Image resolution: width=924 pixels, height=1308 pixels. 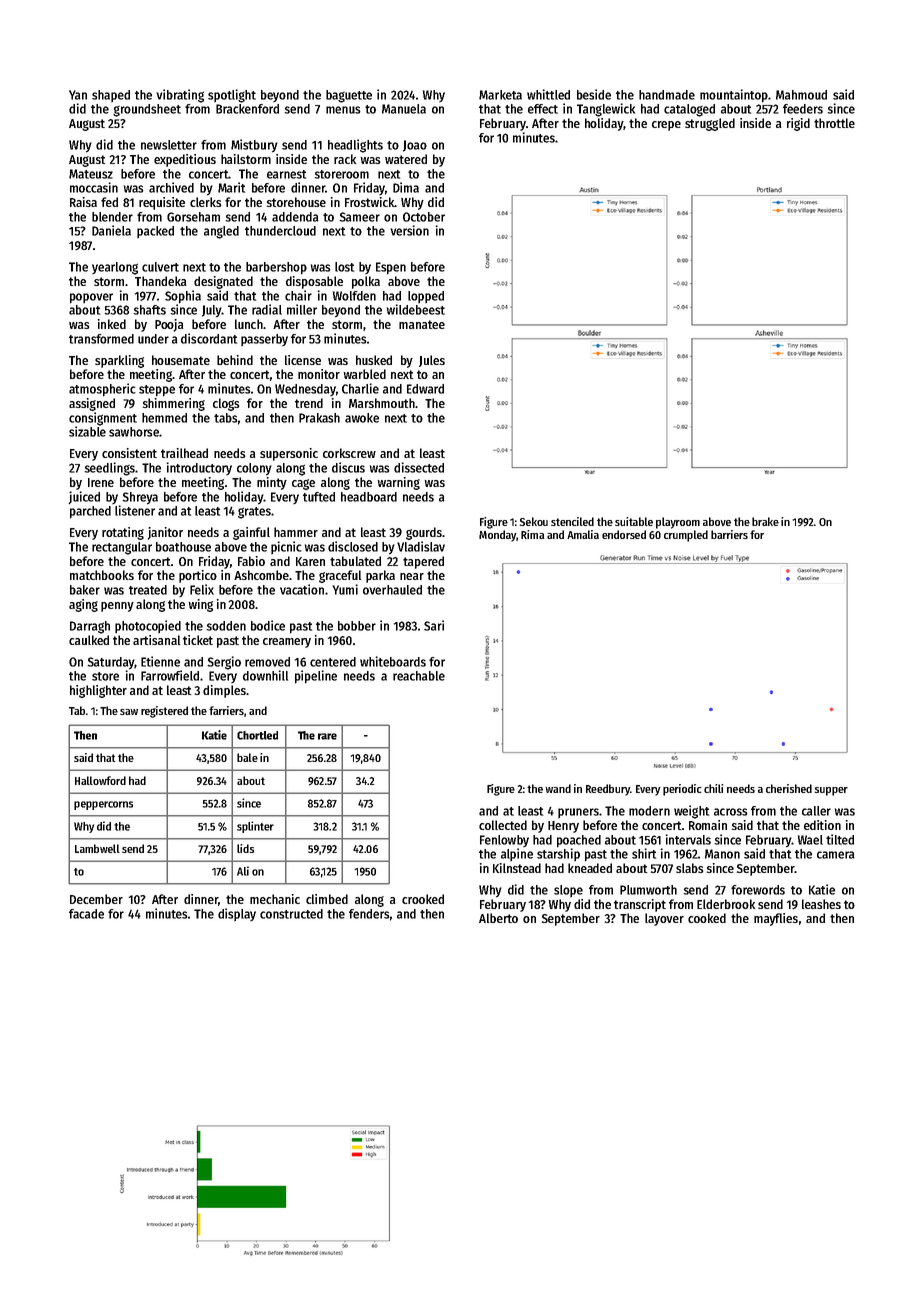 What do you see at coordinates (765, 521) in the screenshot?
I see `brake` at bounding box center [765, 521].
